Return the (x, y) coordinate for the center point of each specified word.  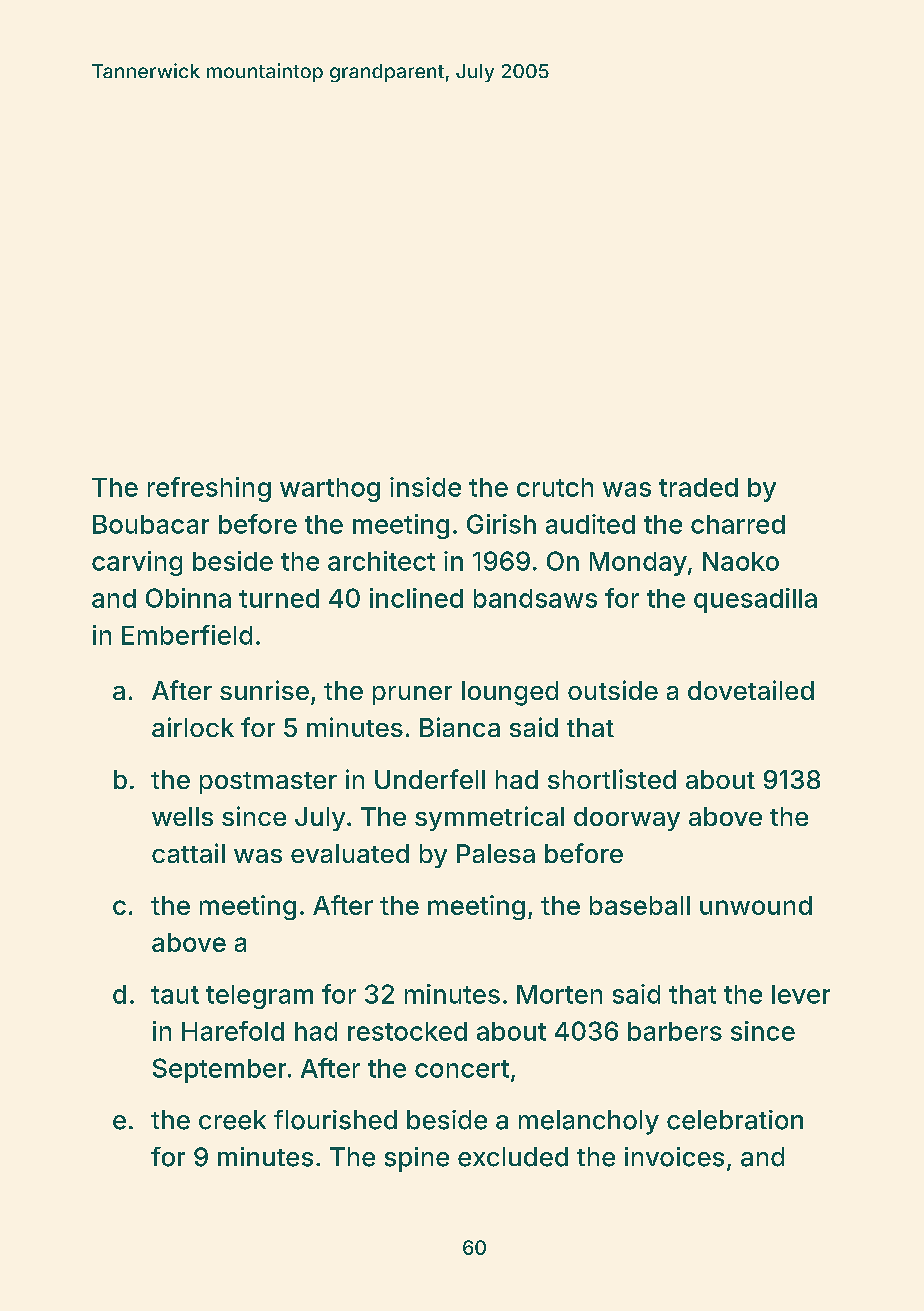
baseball (640, 905)
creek (232, 1120)
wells (182, 816)
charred (738, 524)
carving (137, 563)
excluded (513, 1157)
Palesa (496, 853)
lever (801, 994)
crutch (555, 487)
